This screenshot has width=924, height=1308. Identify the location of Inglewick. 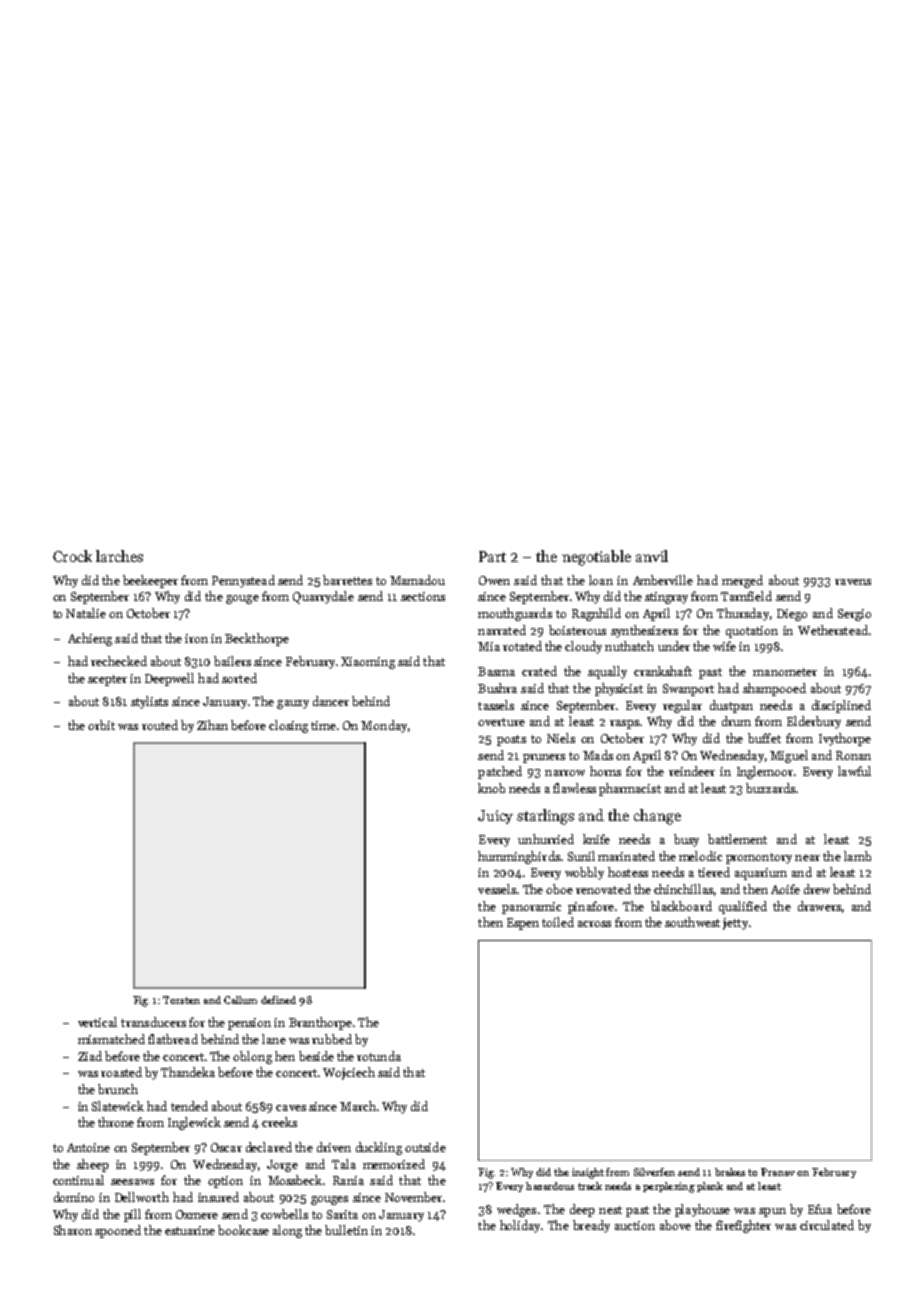
(194, 1123).
